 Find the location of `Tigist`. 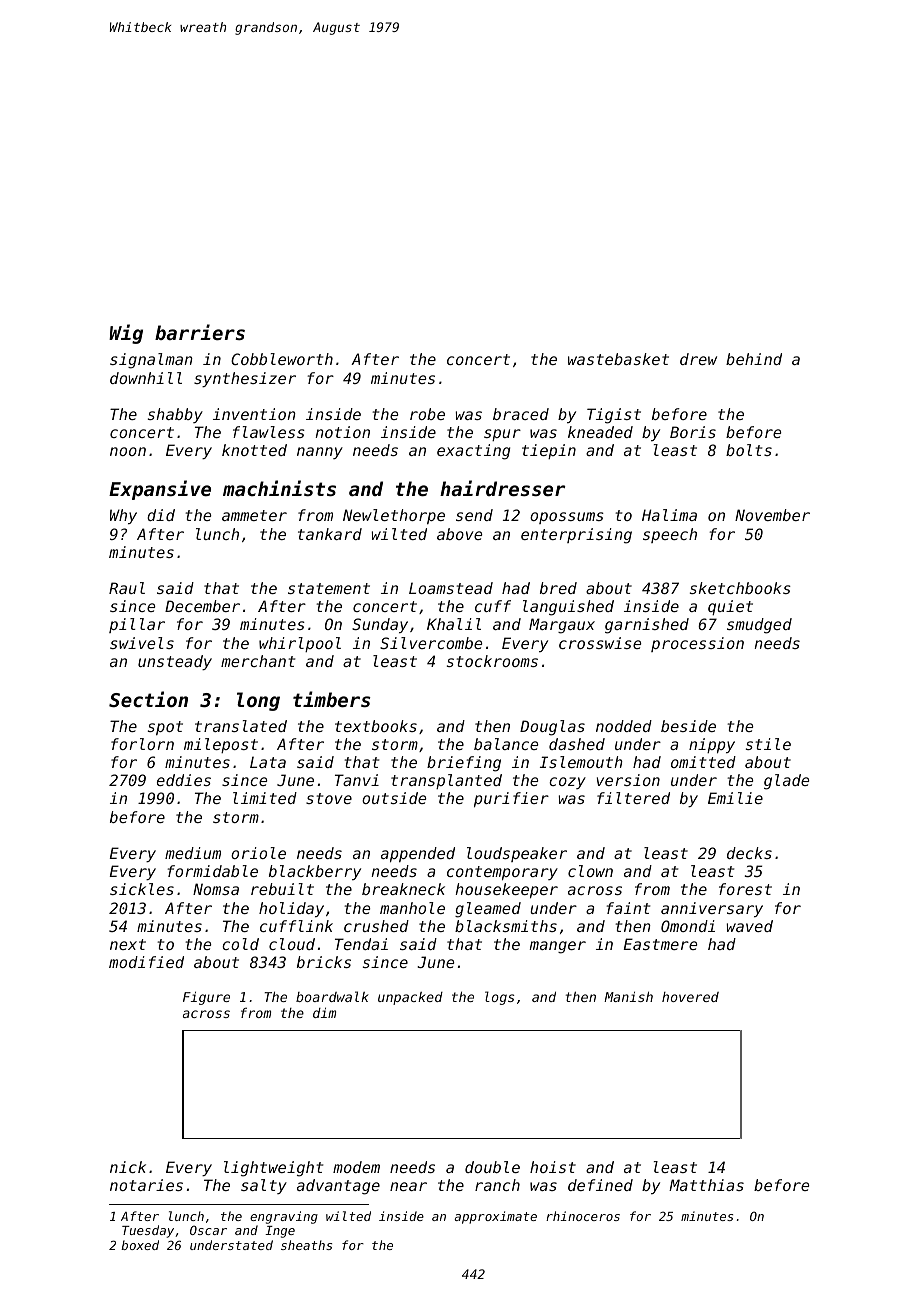

Tigist is located at coordinates (614, 416).
